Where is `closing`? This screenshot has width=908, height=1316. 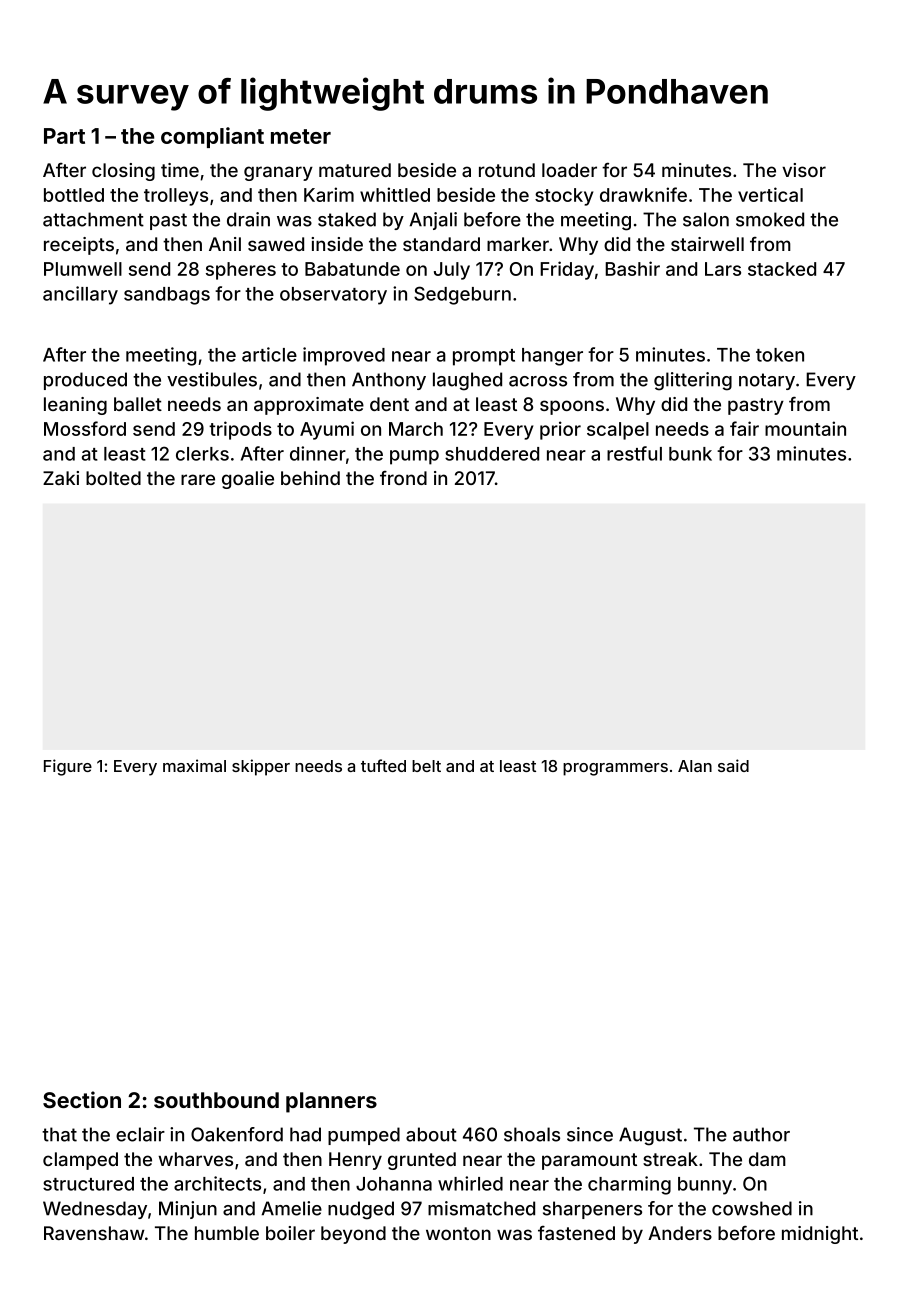 closing is located at coordinates (123, 172).
